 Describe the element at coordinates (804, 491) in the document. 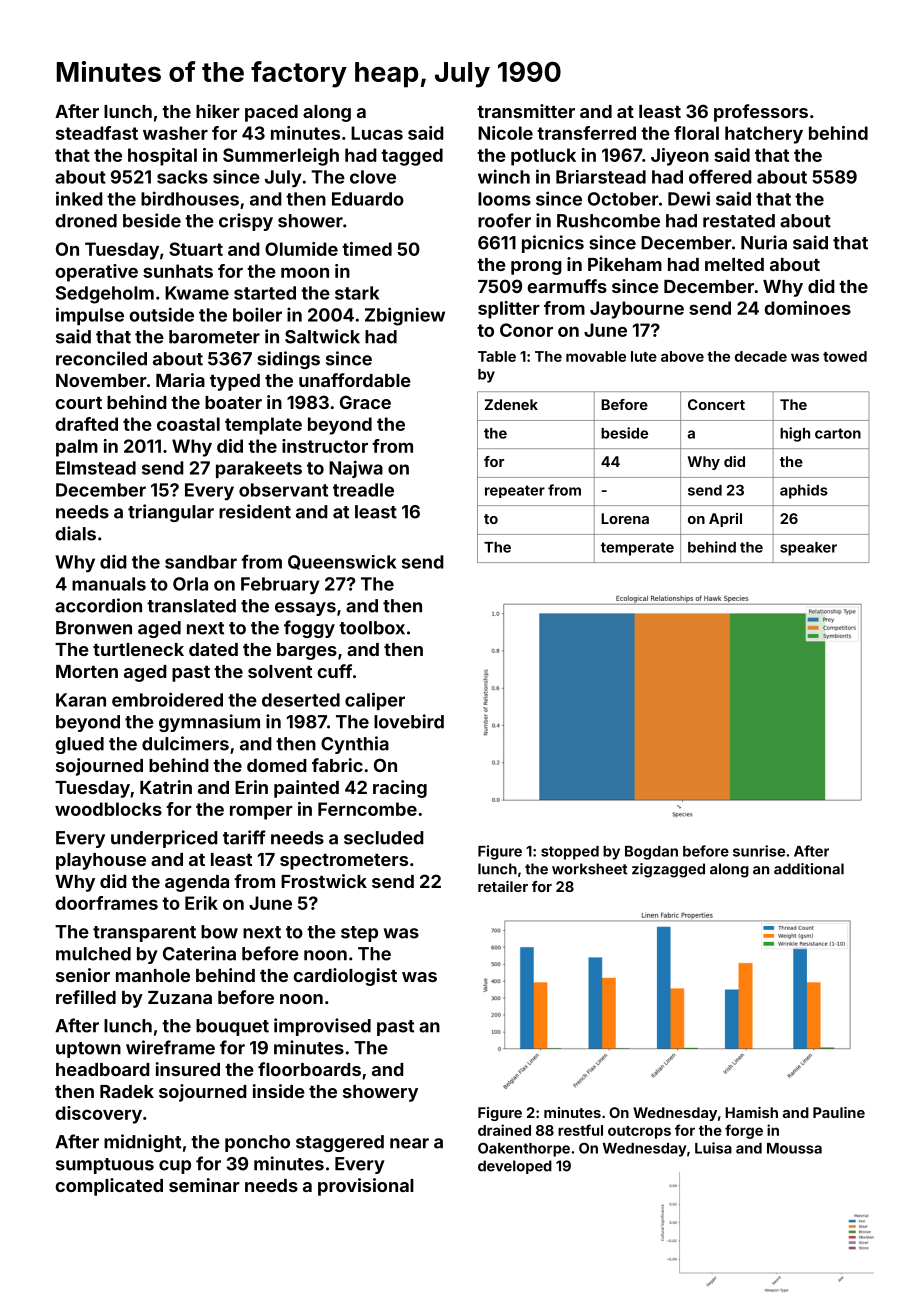

I see `aphids` at that location.
